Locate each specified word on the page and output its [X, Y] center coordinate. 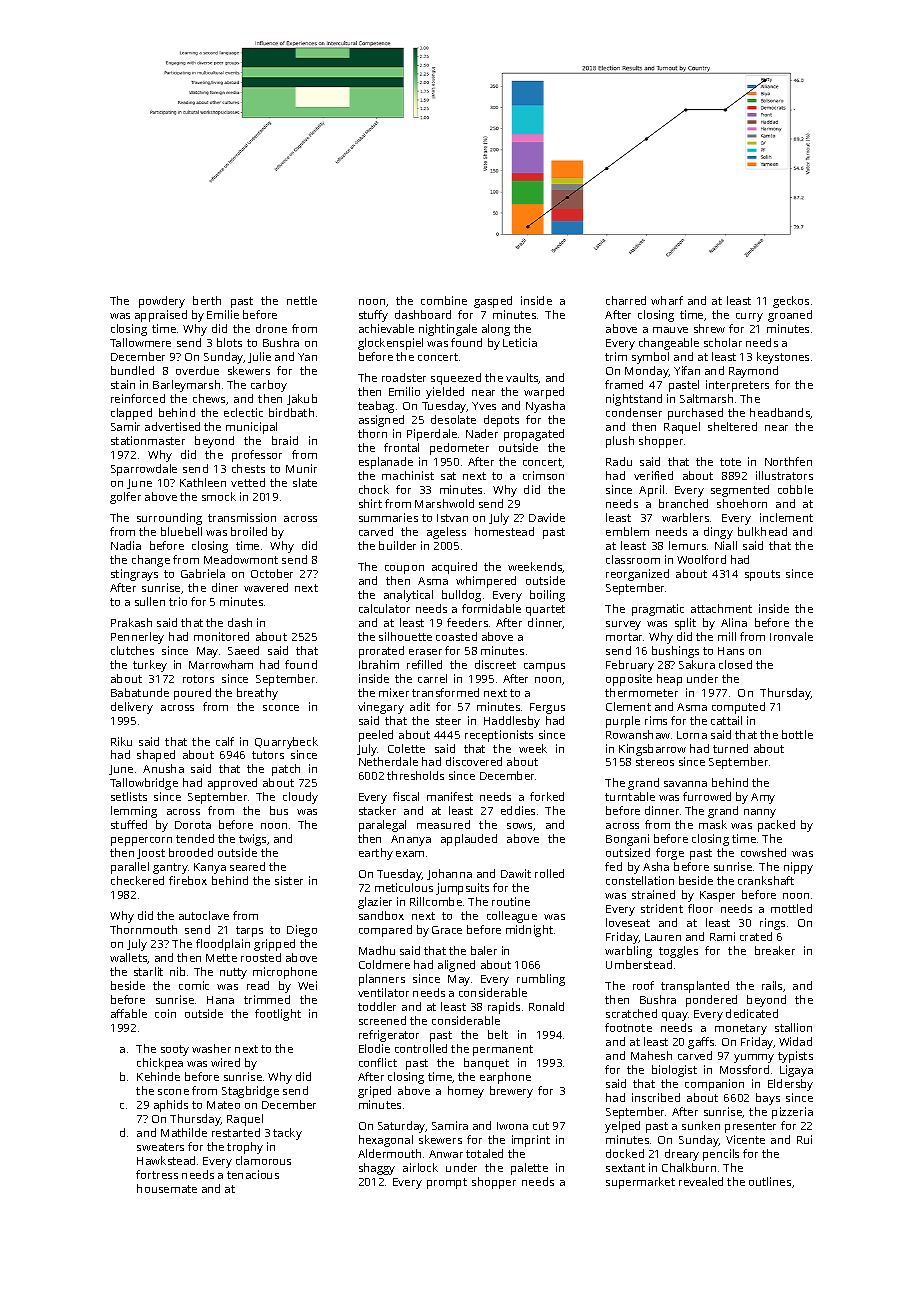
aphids [171, 1106]
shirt [370, 503]
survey [623, 625]
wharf [667, 300]
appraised [161, 316]
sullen [150, 601]
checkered [137, 880]
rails [772, 985]
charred [626, 300]
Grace [447, 930]
